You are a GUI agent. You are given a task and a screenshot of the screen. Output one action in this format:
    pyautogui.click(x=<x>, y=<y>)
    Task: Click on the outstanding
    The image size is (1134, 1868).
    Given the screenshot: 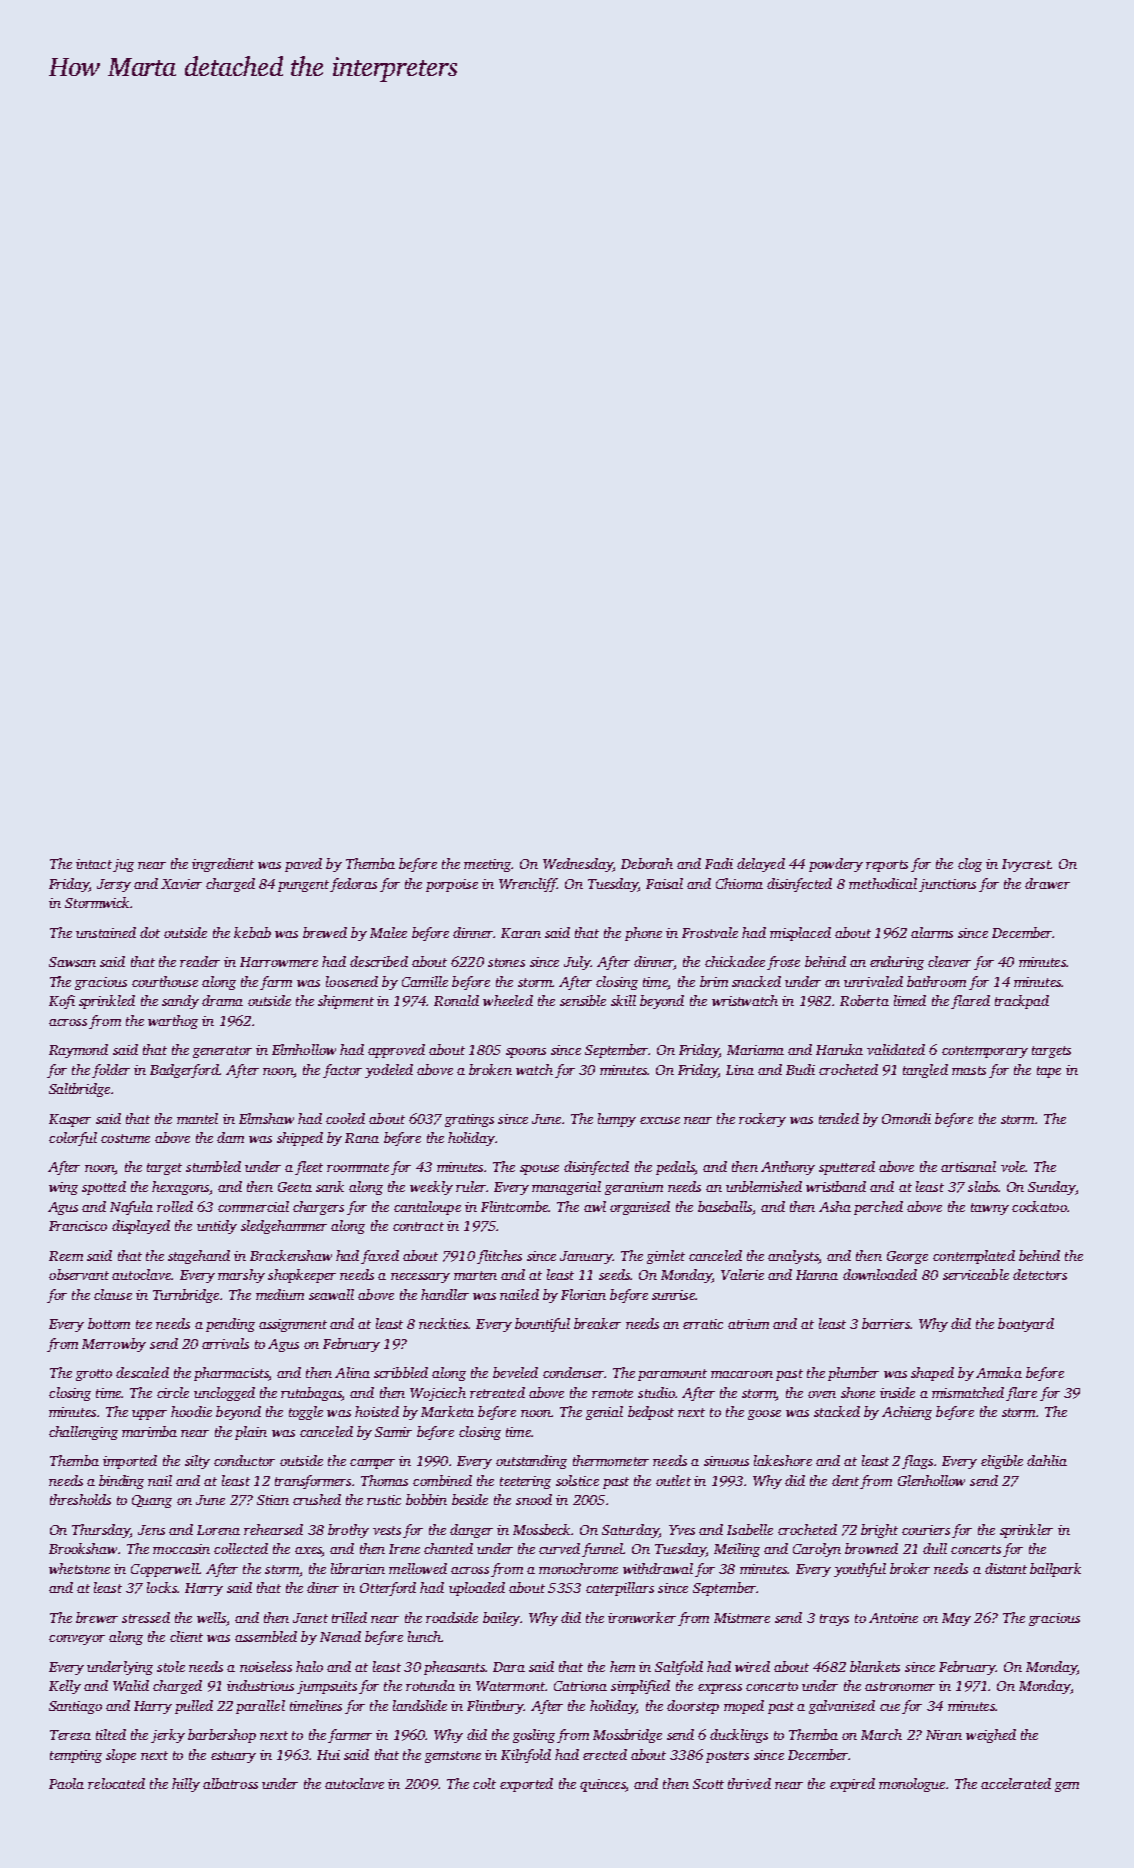 What is the action you would take?
    pyautogui.click(x=531, y=1462)
